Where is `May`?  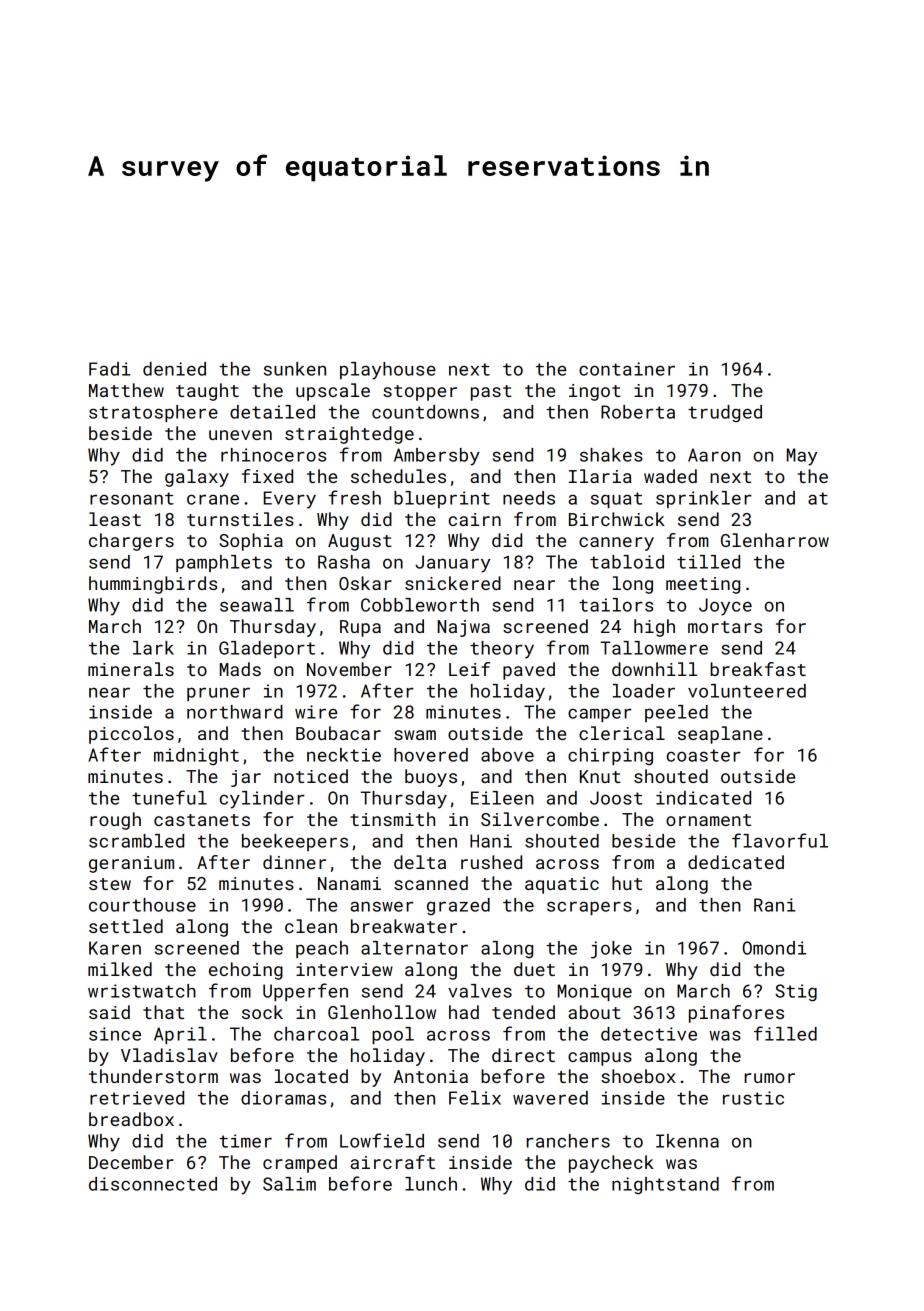 May is located at coordinates (802, 457).
